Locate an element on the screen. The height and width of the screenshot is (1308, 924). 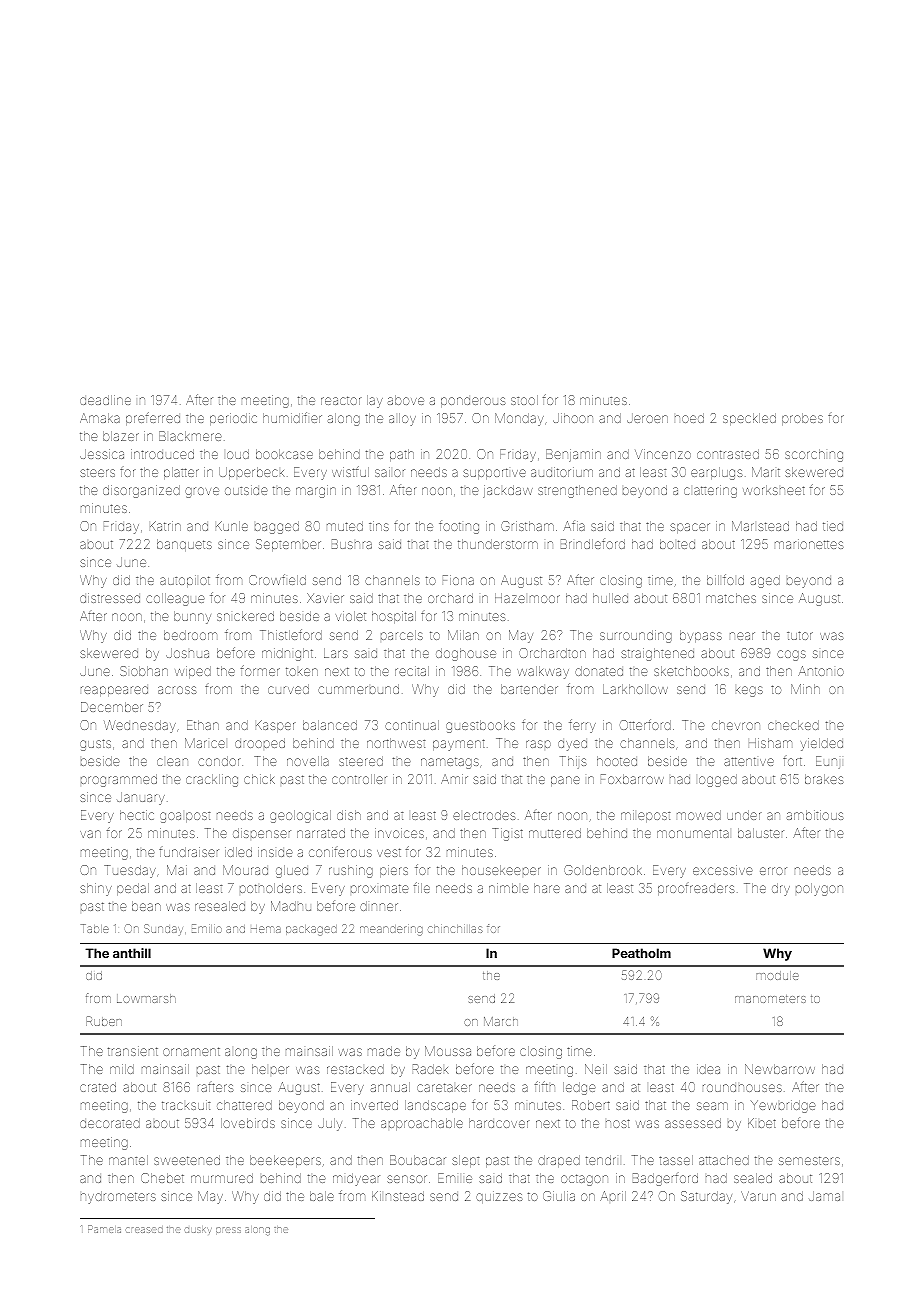
hoed is located at coordinates (689, 418).
